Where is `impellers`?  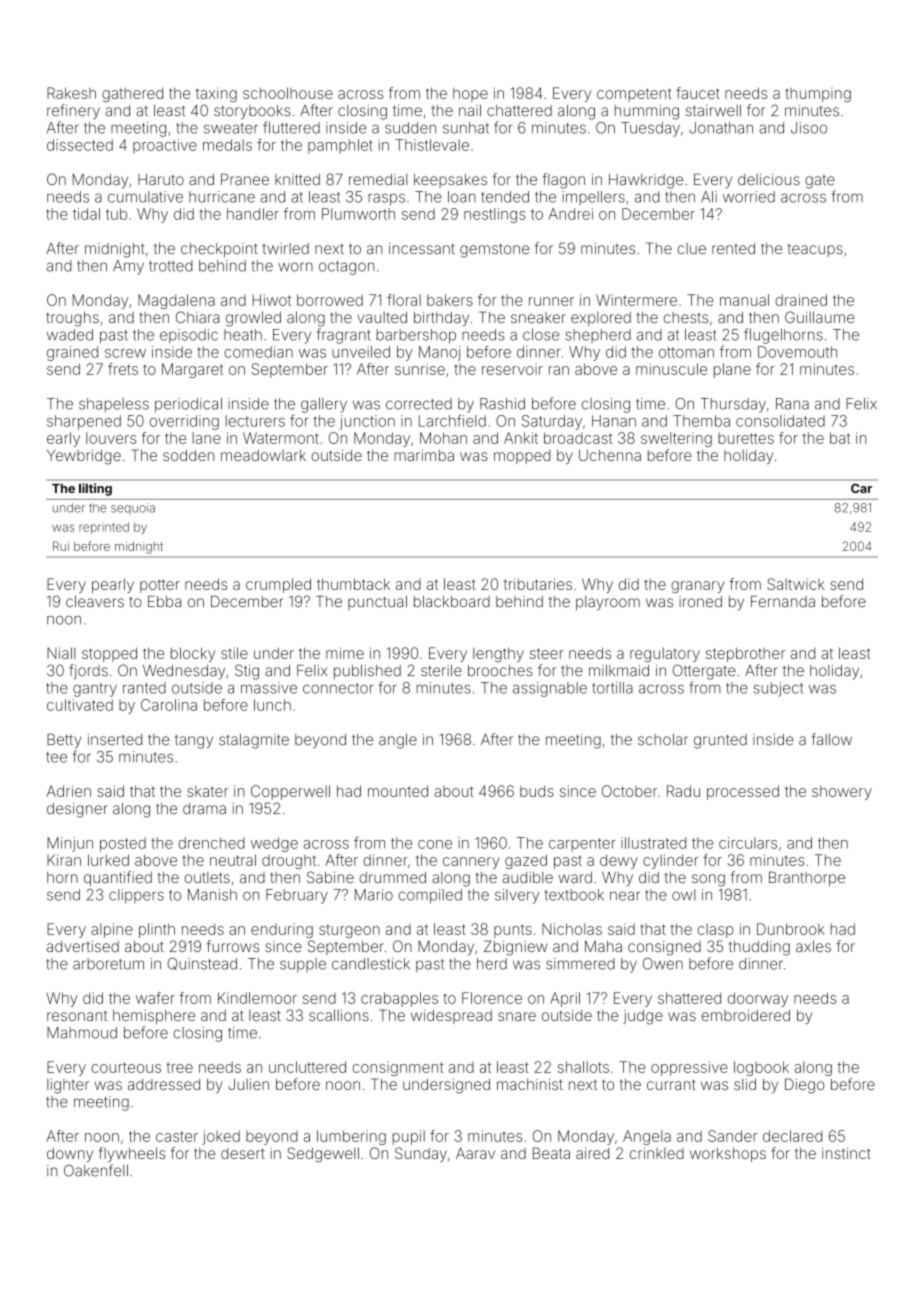 impellers is located at coordinates (593, 198).
